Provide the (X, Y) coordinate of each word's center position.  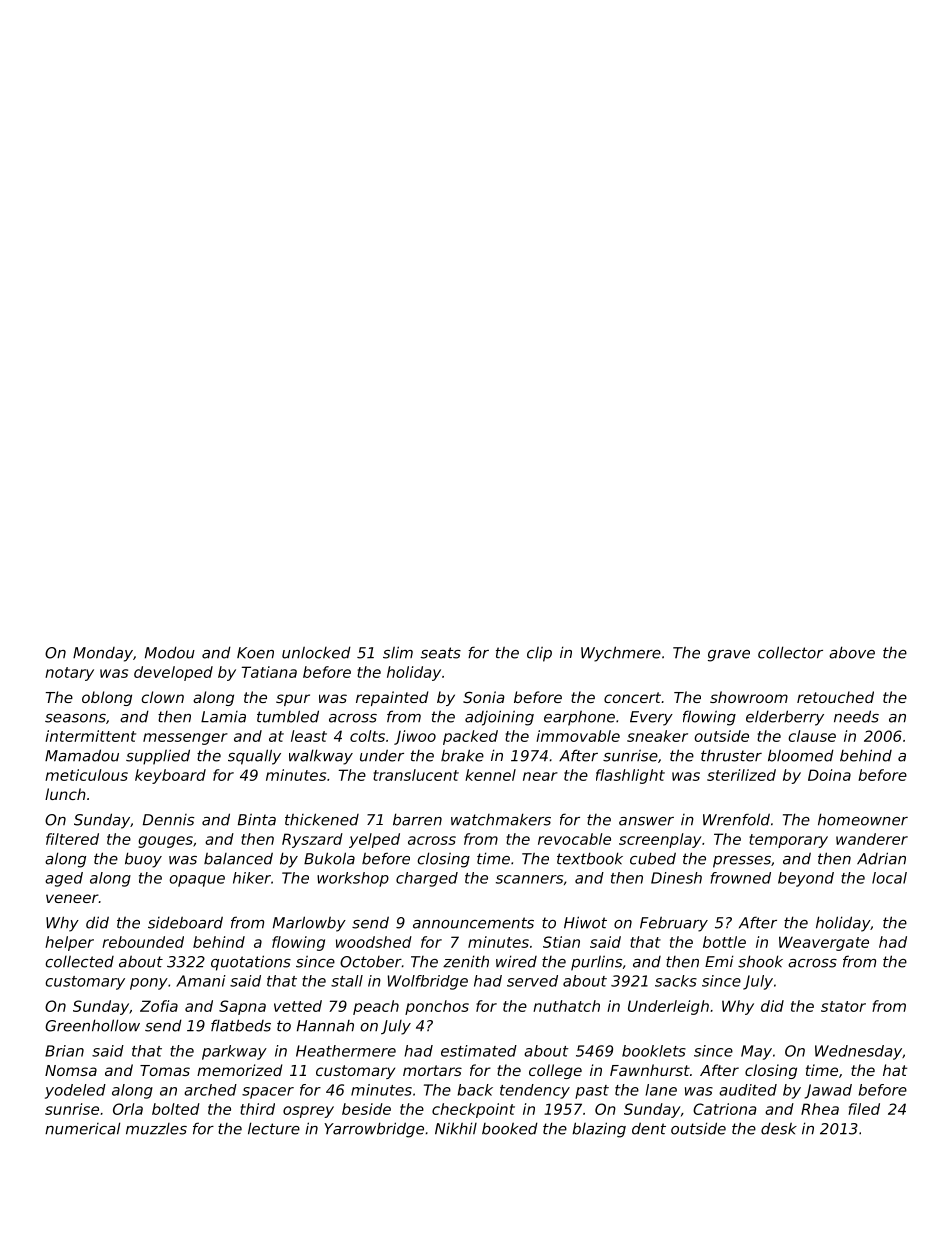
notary (69, 674)
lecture (274, 1128)
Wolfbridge (428, 982)
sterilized (741, 775)
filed (864, 1109)
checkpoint (473, 1110)
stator (843, 1006)
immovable (578, 736)
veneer (72, 898)
